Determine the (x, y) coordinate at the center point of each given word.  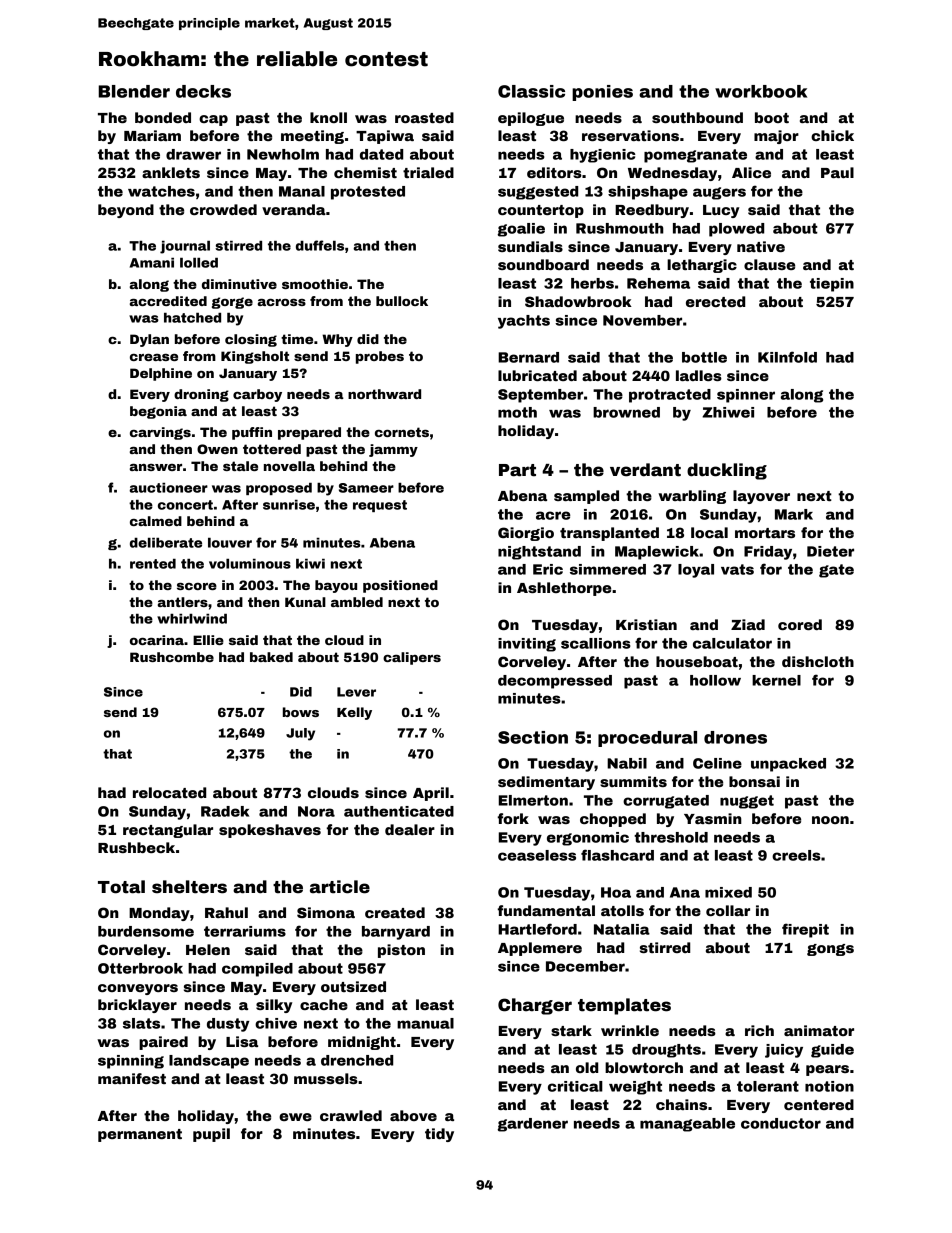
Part (517, 470)
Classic (531, 91)
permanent (140, 1135)
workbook (761, 91)
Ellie (208, 640)
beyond (126, 211)
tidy (439, 1135)
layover (761, 497)
